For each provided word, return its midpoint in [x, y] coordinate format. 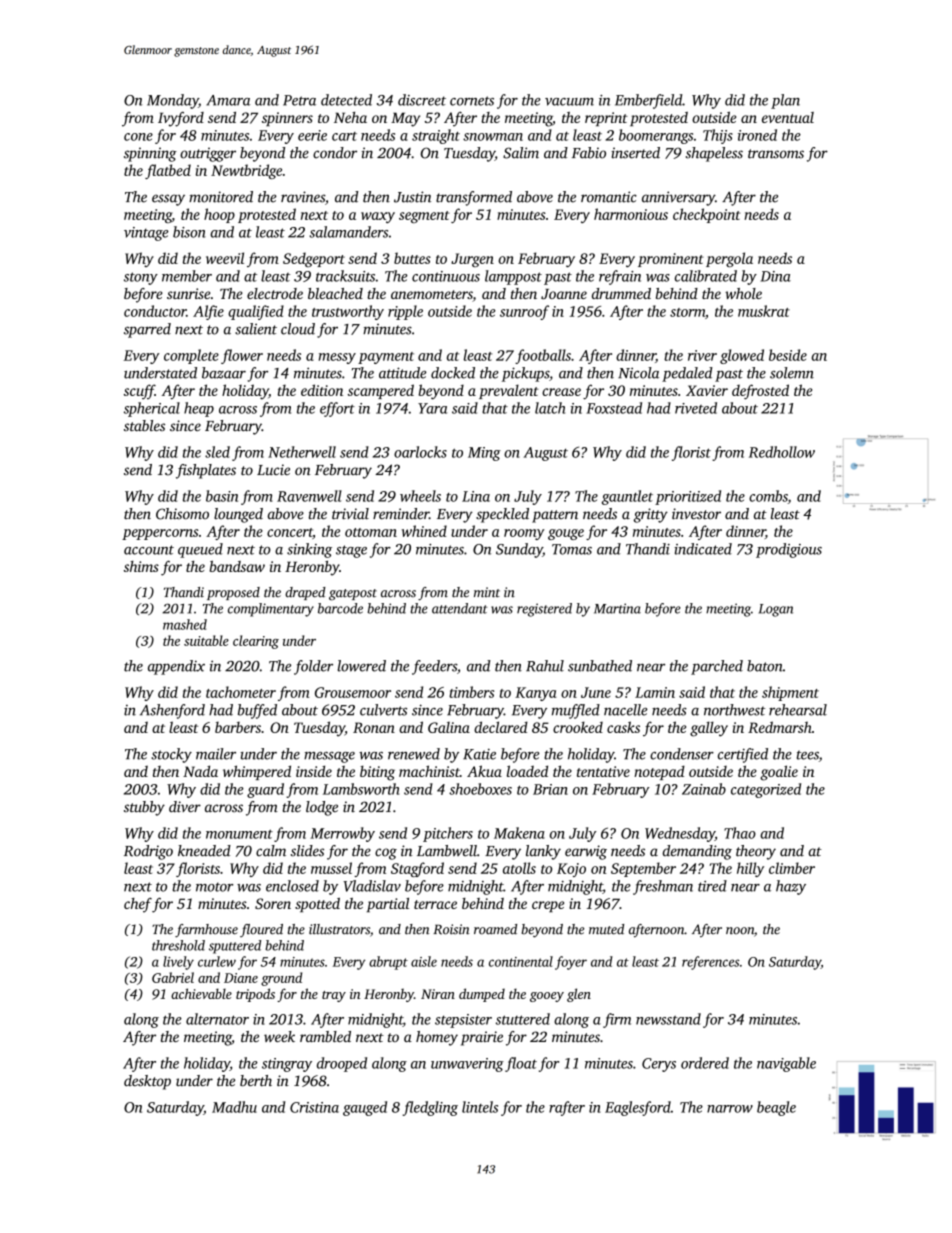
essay [168, 200]
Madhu [234, 1107]
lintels [480, 1107]
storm [687, 312]
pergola [729, 260]
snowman [493, 137]
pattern [555, 516]
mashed [185, 624]
